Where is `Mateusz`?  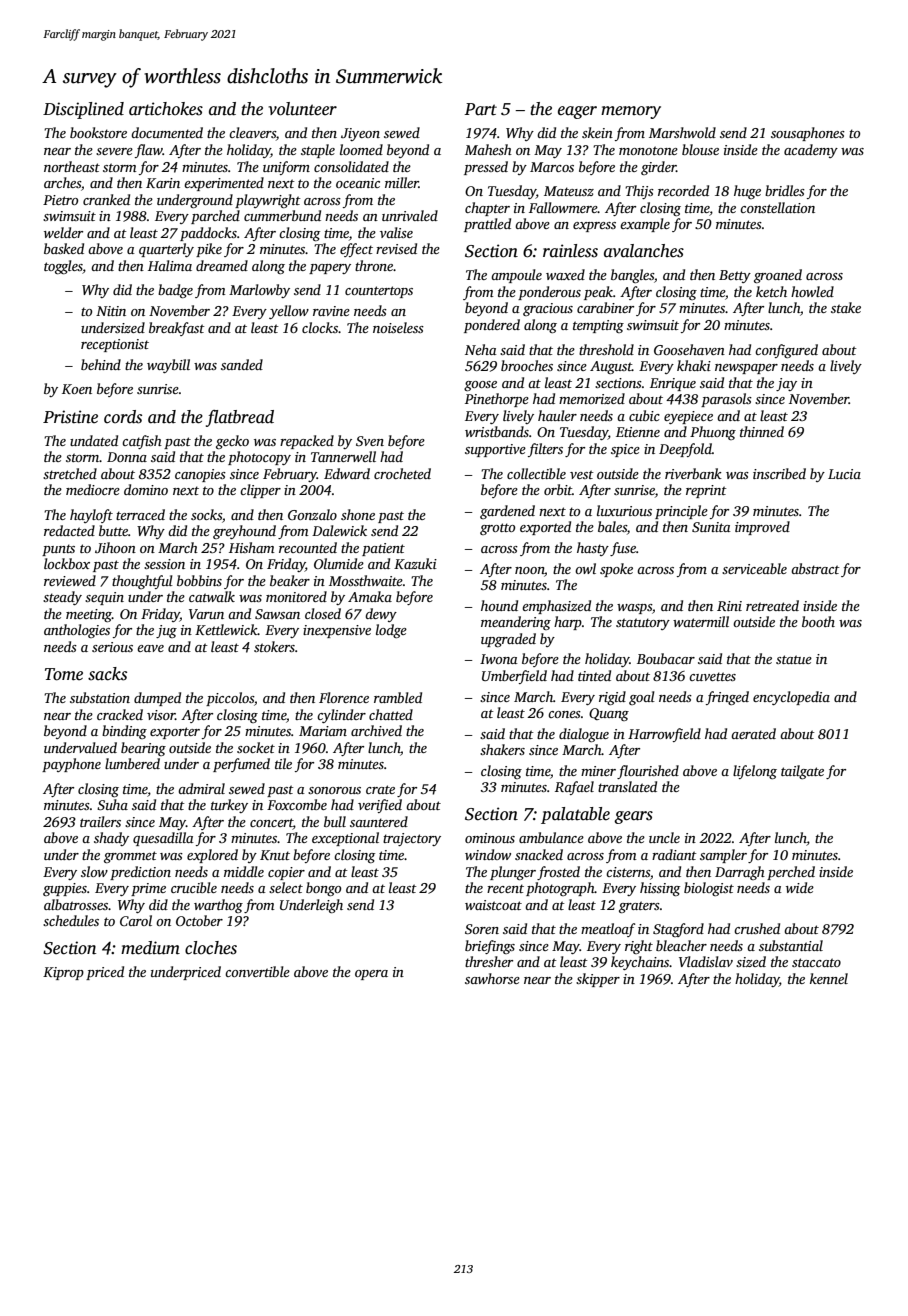 Mateusz is located at coordinates (569, 191).
